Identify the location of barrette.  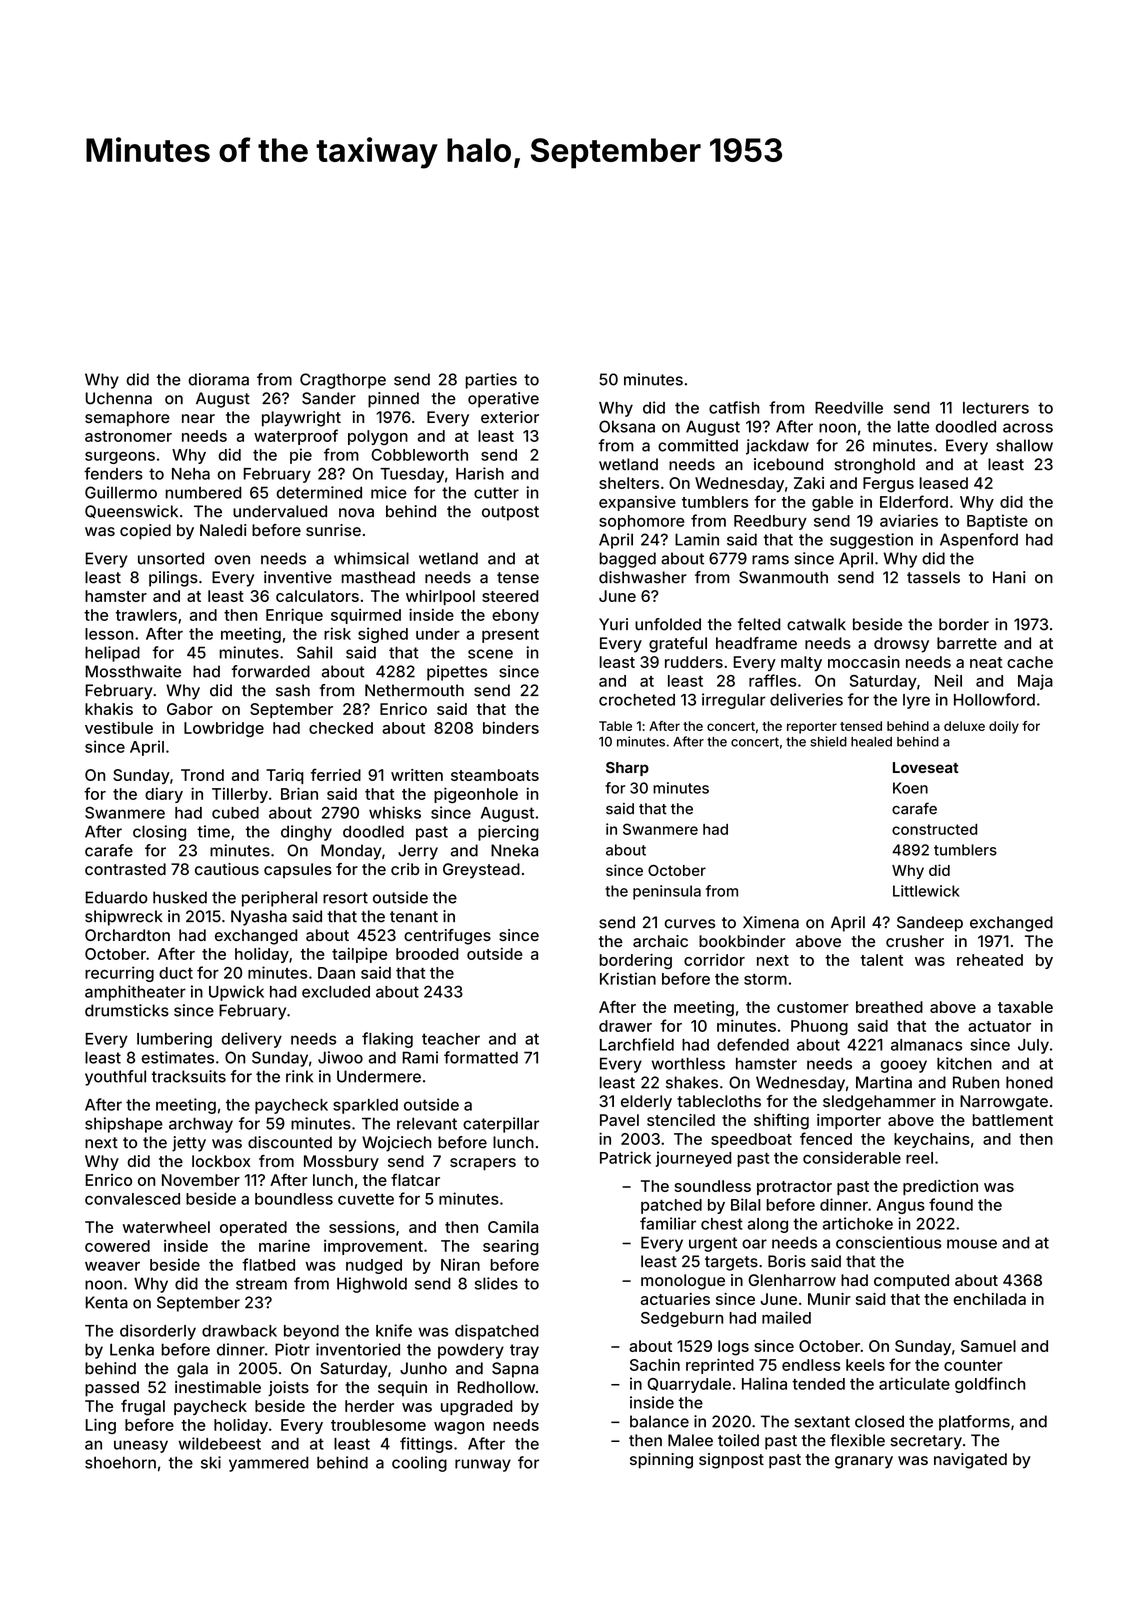
(967, 643).
